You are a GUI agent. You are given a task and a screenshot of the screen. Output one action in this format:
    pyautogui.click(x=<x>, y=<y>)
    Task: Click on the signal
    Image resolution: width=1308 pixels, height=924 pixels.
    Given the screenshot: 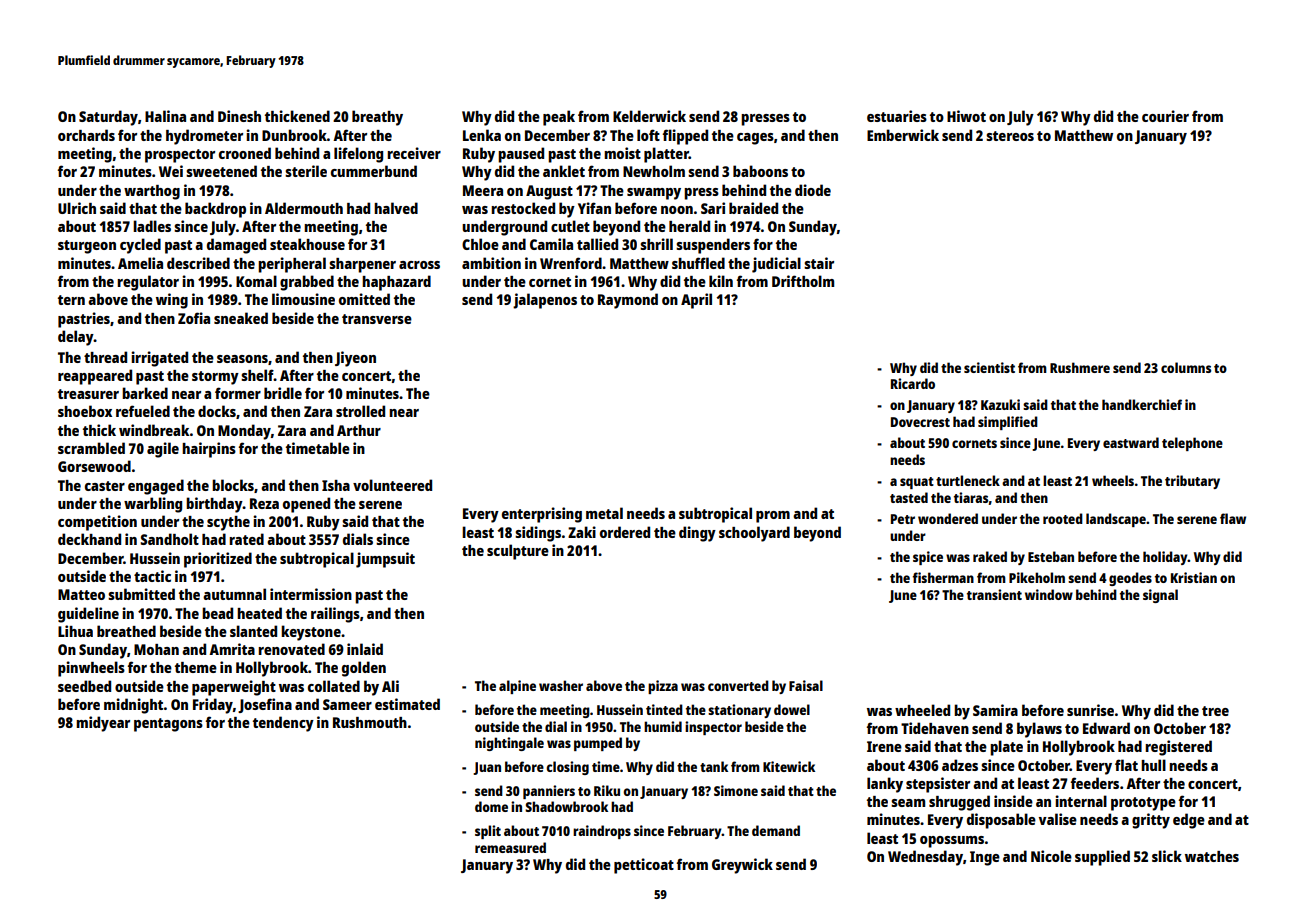 What is the action you would take?
    pyautogui.click(x=1160, y=596)
